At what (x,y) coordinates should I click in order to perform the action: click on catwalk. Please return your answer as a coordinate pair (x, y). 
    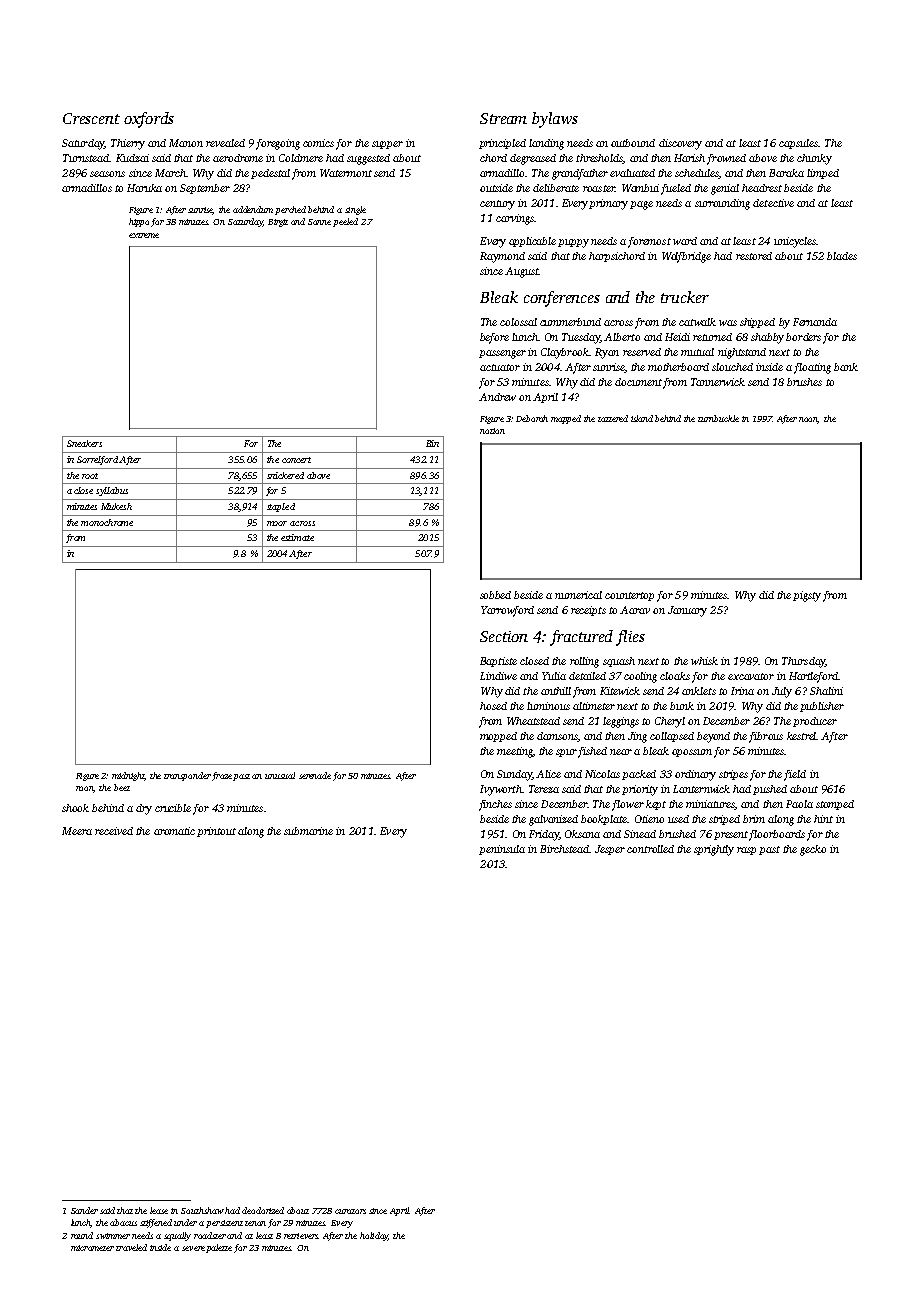
    Looking at the image, I should click on (697, 322).
